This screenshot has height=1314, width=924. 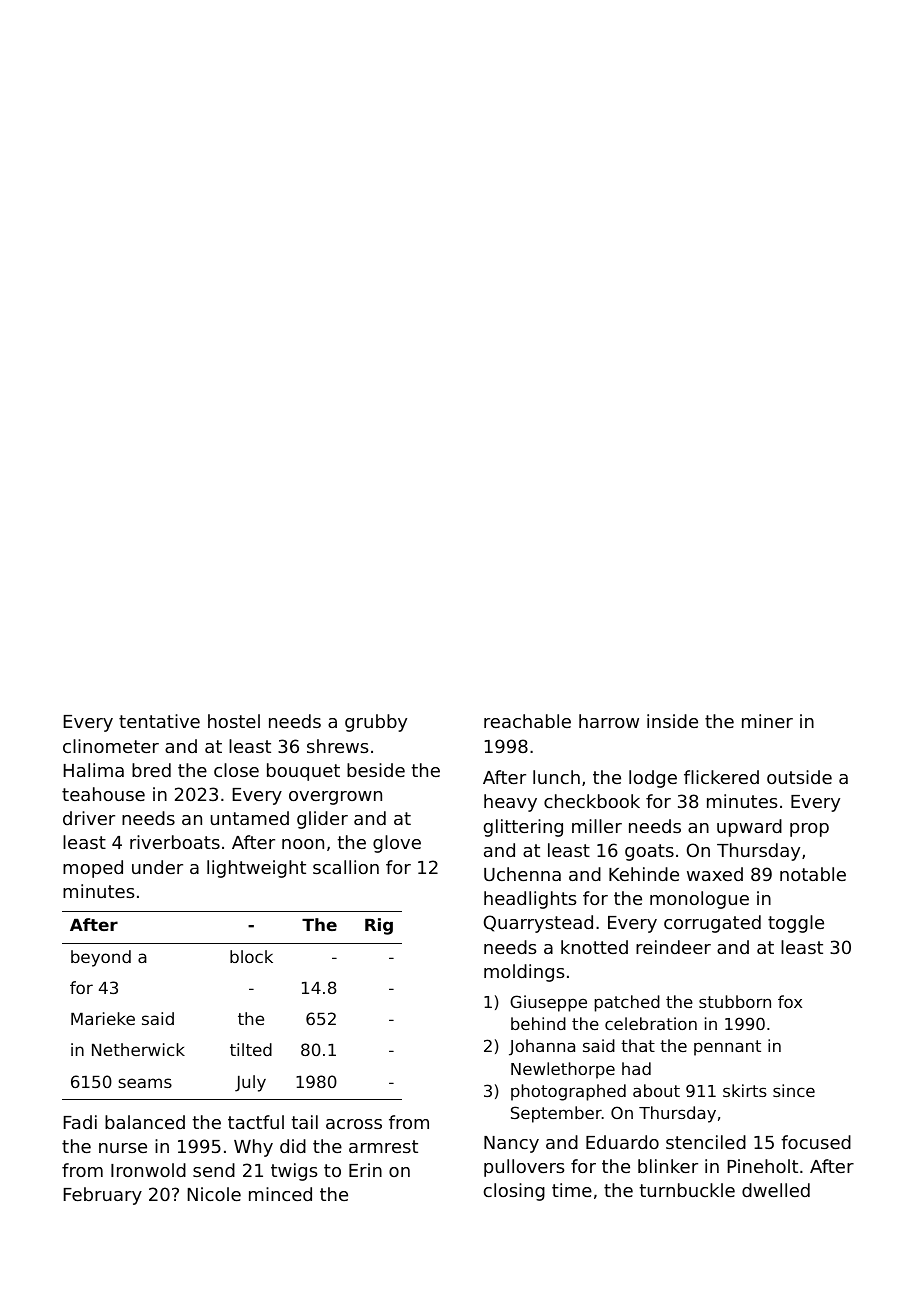 What do you see at coordinates (672, 721) in the screenshot?
I see `inside` at bounding box center [672, 721].
